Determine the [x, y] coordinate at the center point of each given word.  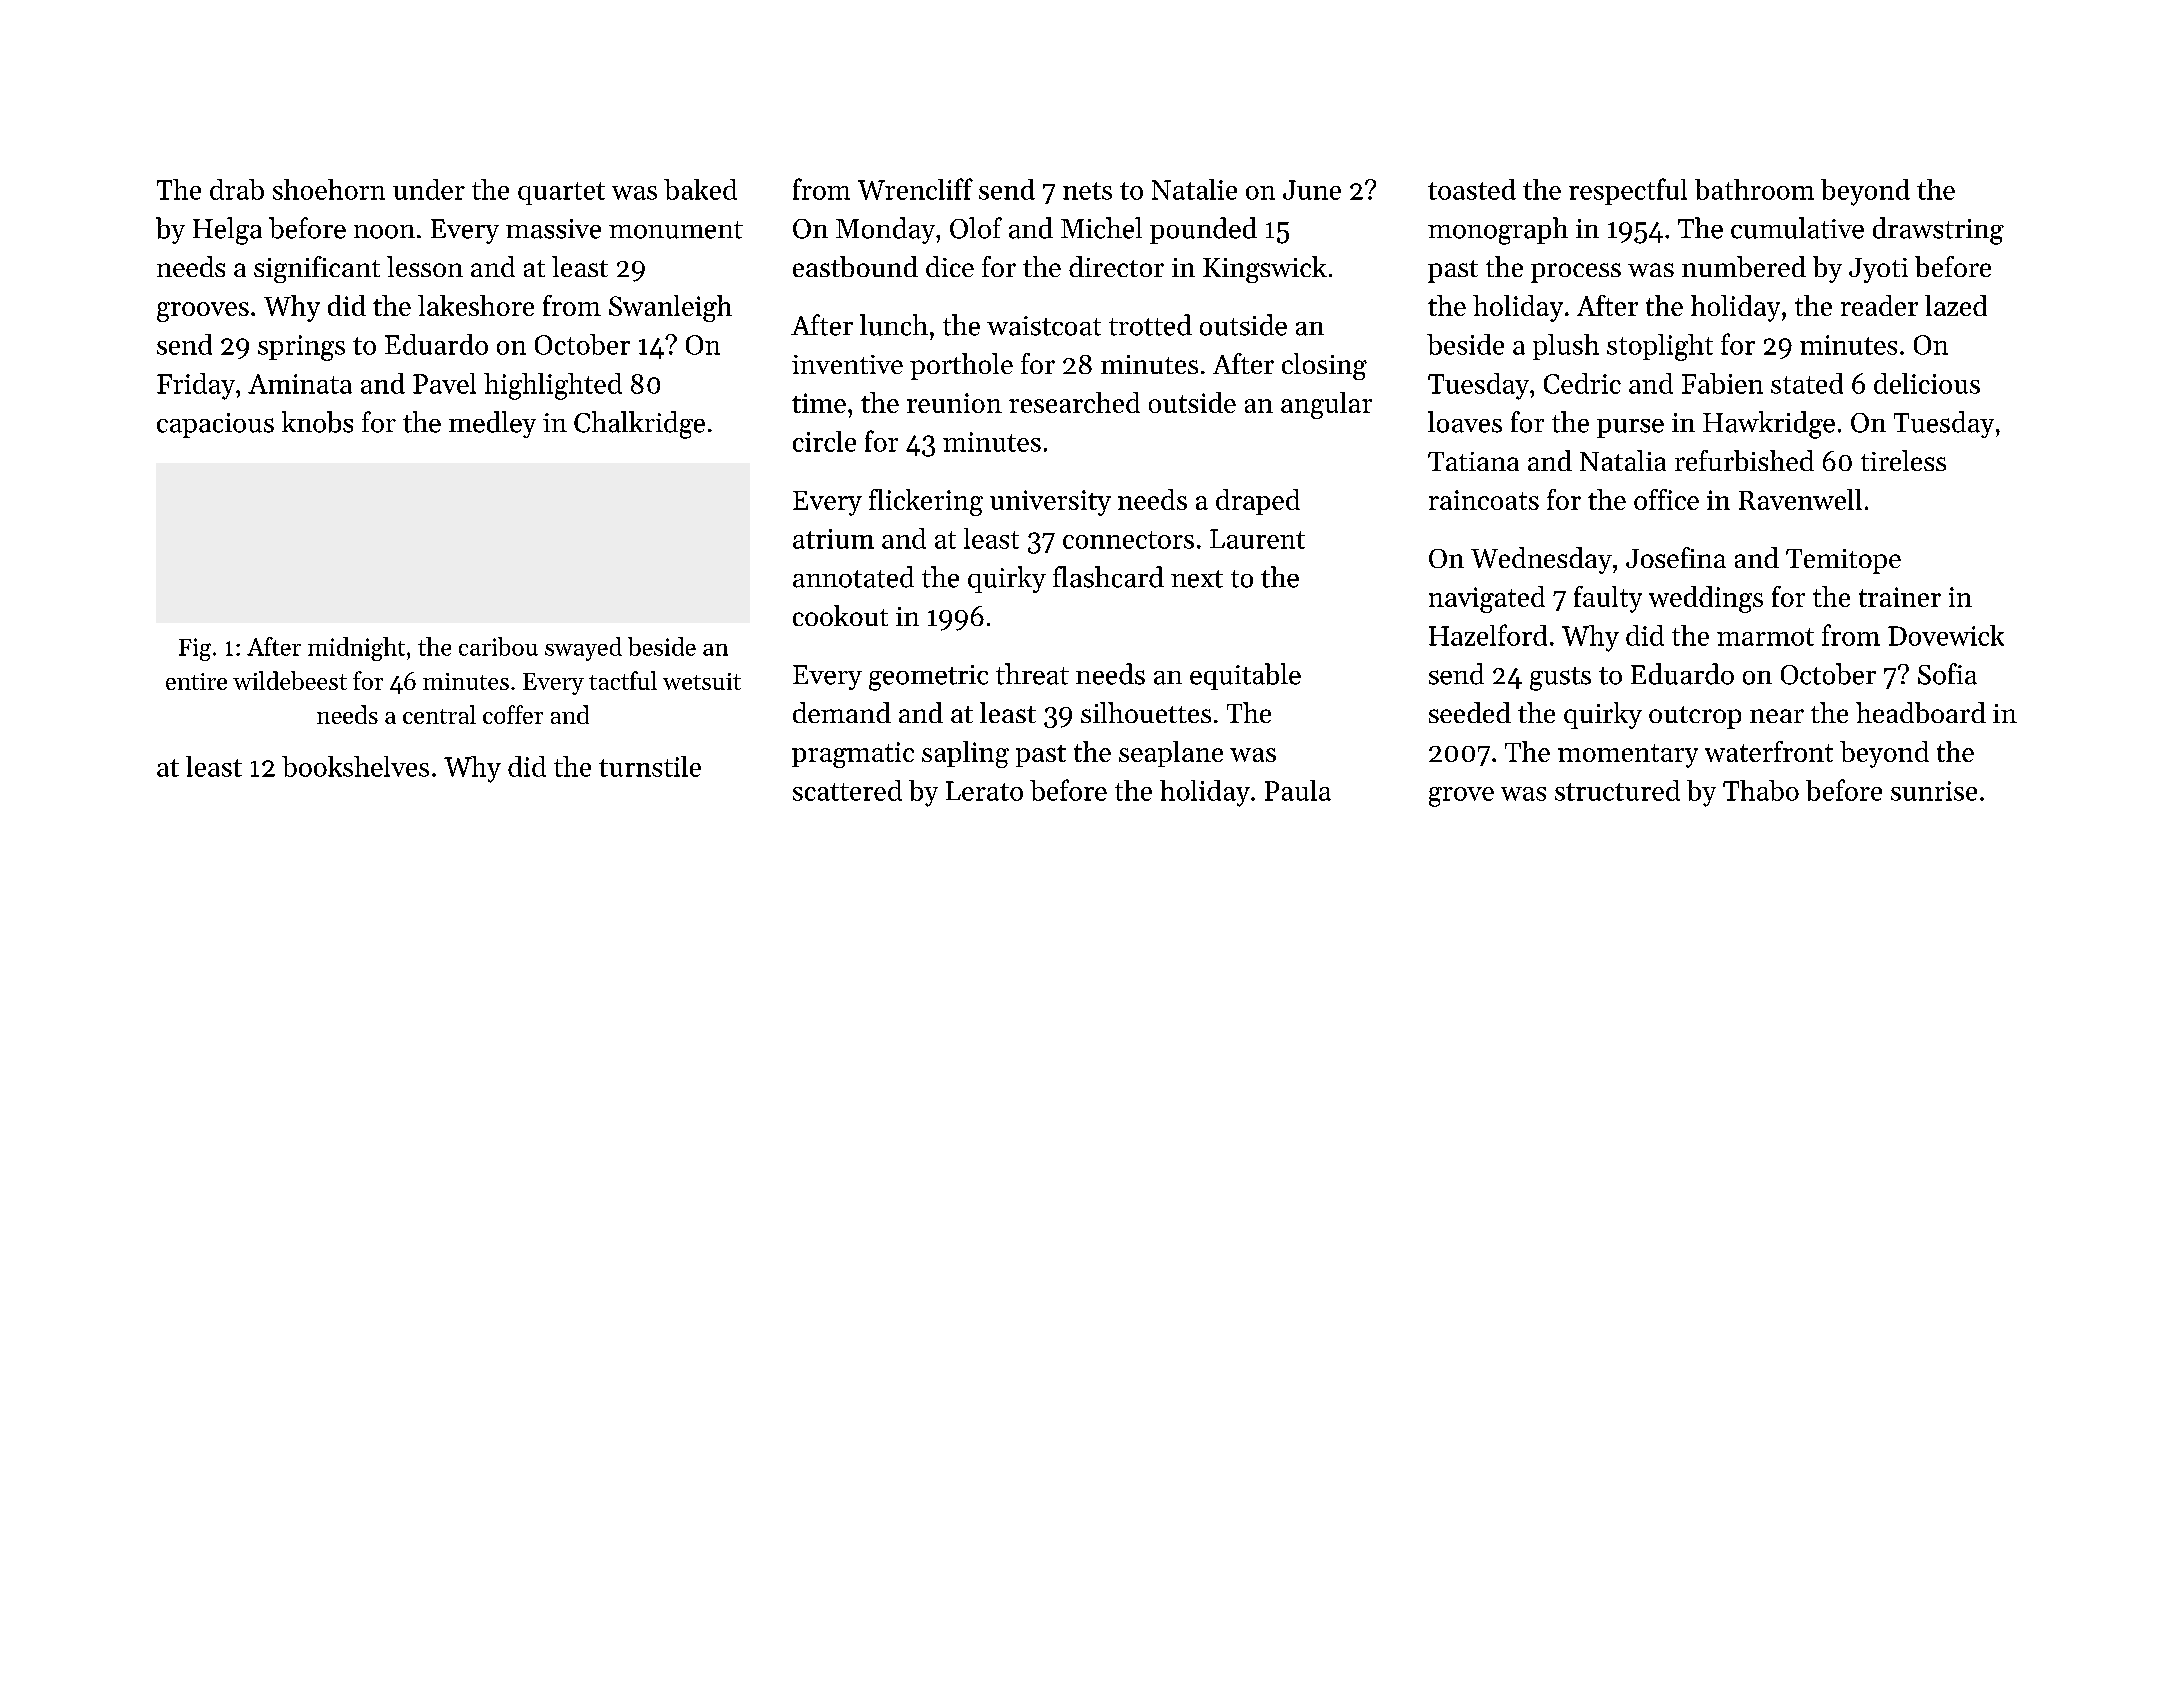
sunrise [1934, 791]
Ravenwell [1800, 499]
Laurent [1257, 539]
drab [237, 189]
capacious [215, 425]
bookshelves [355, 766]
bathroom [1754, 189]
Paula [1298, 790]
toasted [1472, 189]
